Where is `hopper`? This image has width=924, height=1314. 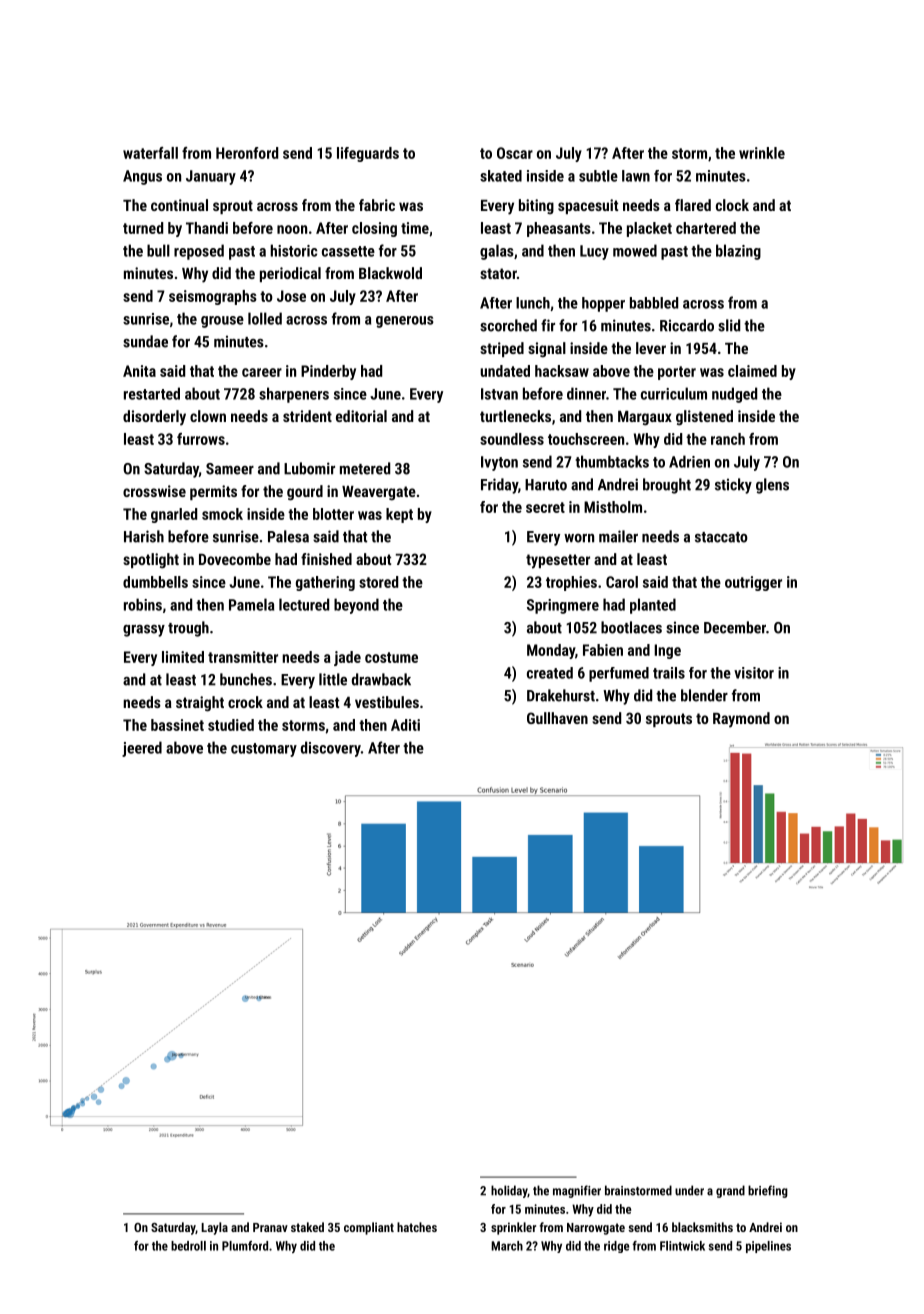 hopper is located at coordinates (603, 304).
